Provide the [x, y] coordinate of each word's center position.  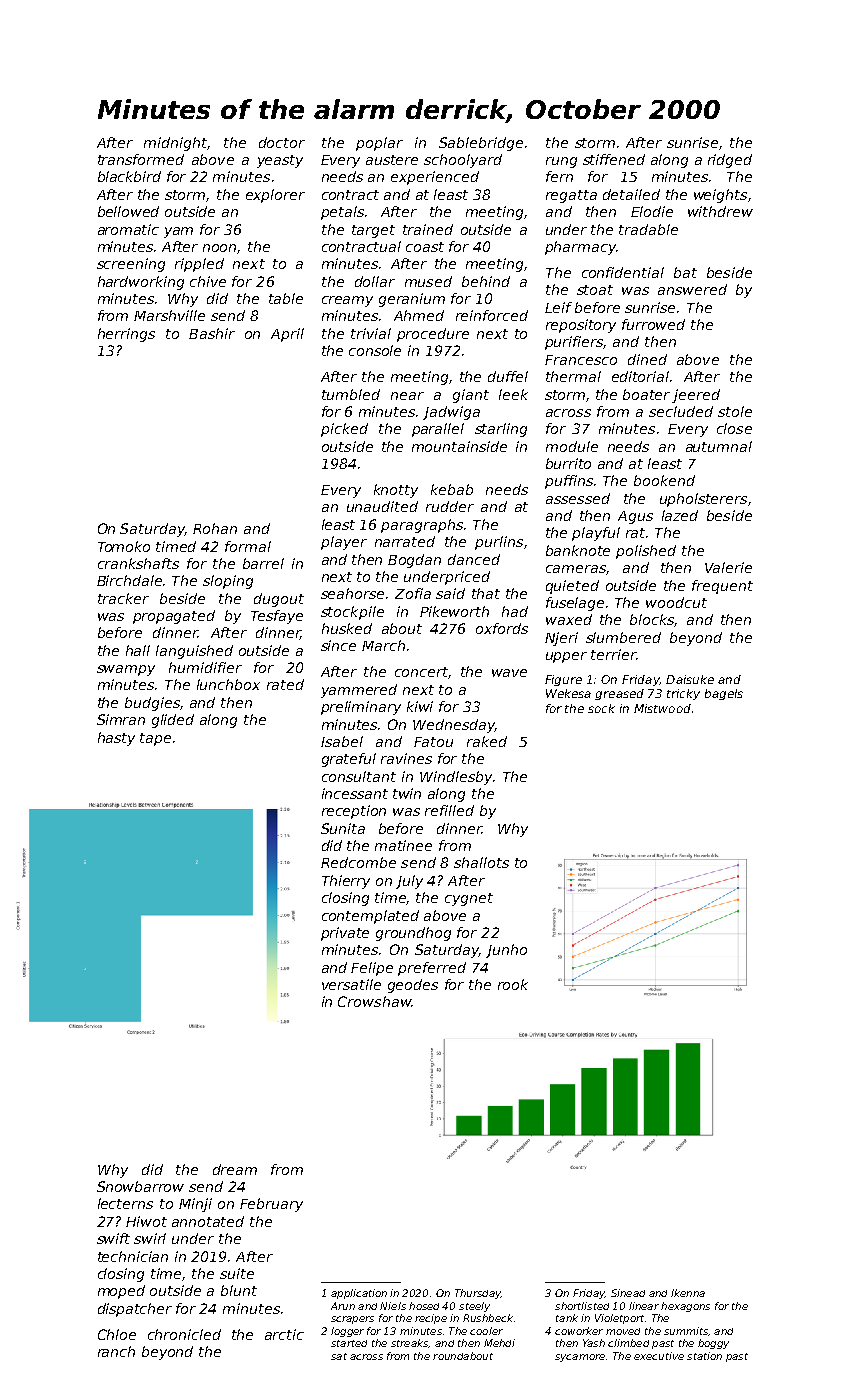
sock [601, 708]
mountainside [459, 446]
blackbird [129, 176]
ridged [730, 161]
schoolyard [463, 161]
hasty [116, 739]
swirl [150, 1238]
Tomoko [124, 546]
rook [513, 984]
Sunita [343, 828]
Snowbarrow [140, 1186]
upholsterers [703, 500]
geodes [413, 986]
